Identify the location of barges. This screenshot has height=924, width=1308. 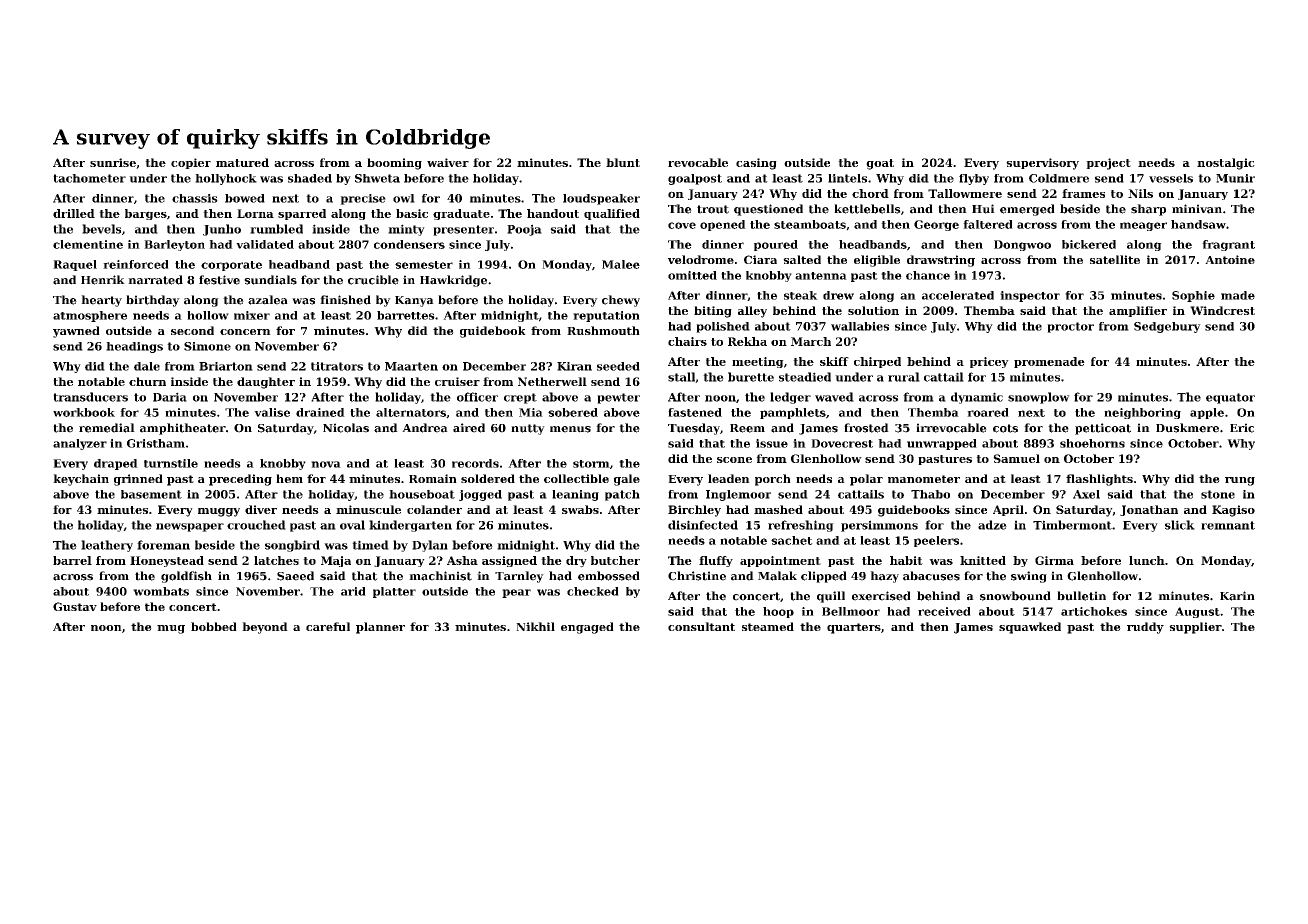
(146, 214).
